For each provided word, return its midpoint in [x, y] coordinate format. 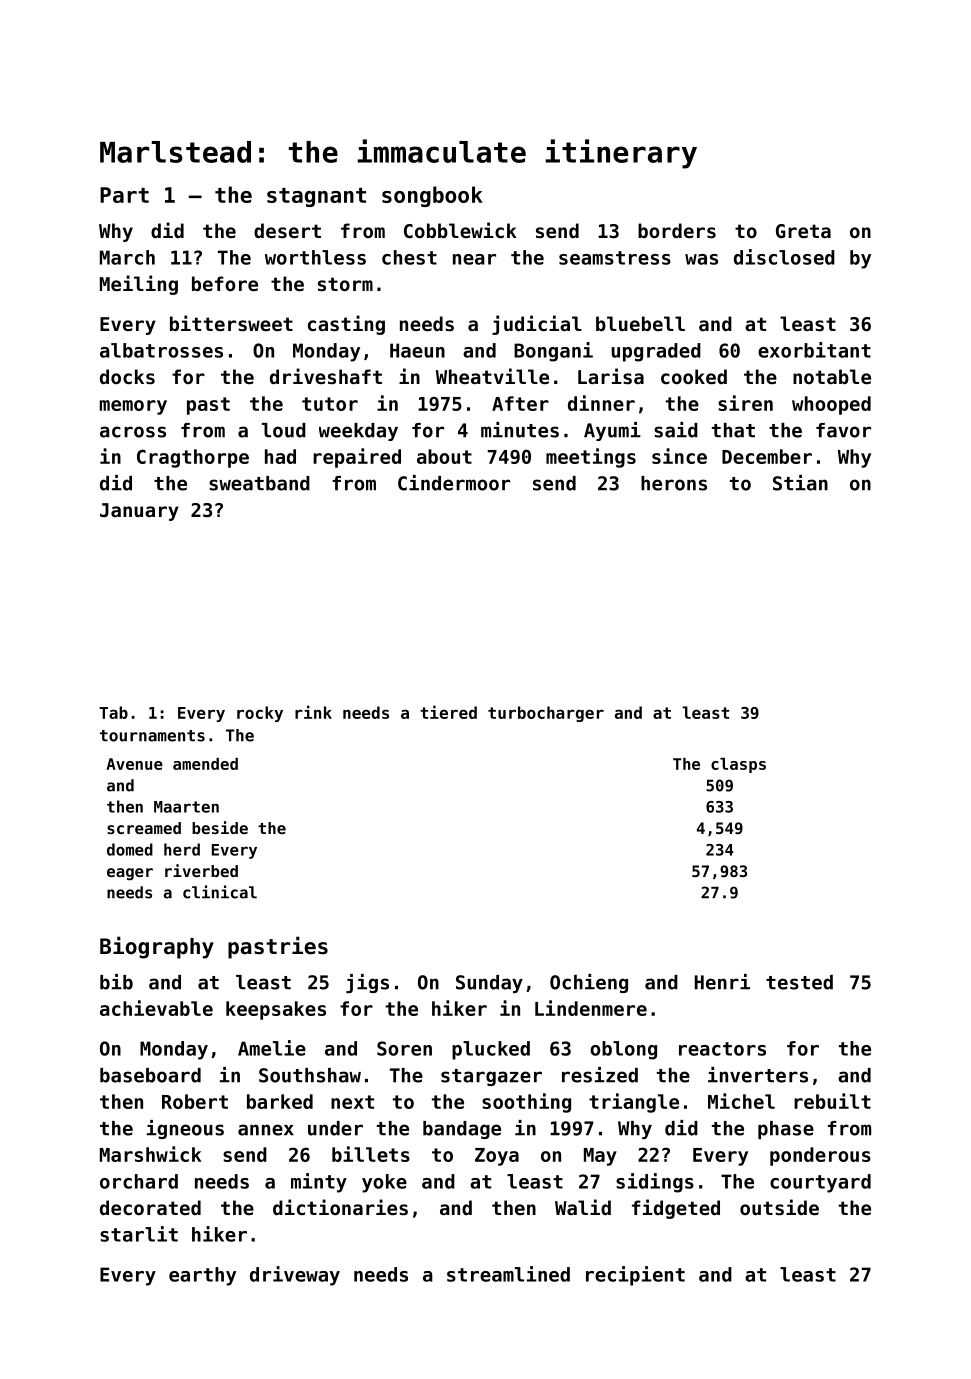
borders [677, 231]
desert [287, 231]
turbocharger [546, 714]
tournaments [152, 736]
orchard [139, 1181]
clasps [738, 765]
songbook [432, 196]
